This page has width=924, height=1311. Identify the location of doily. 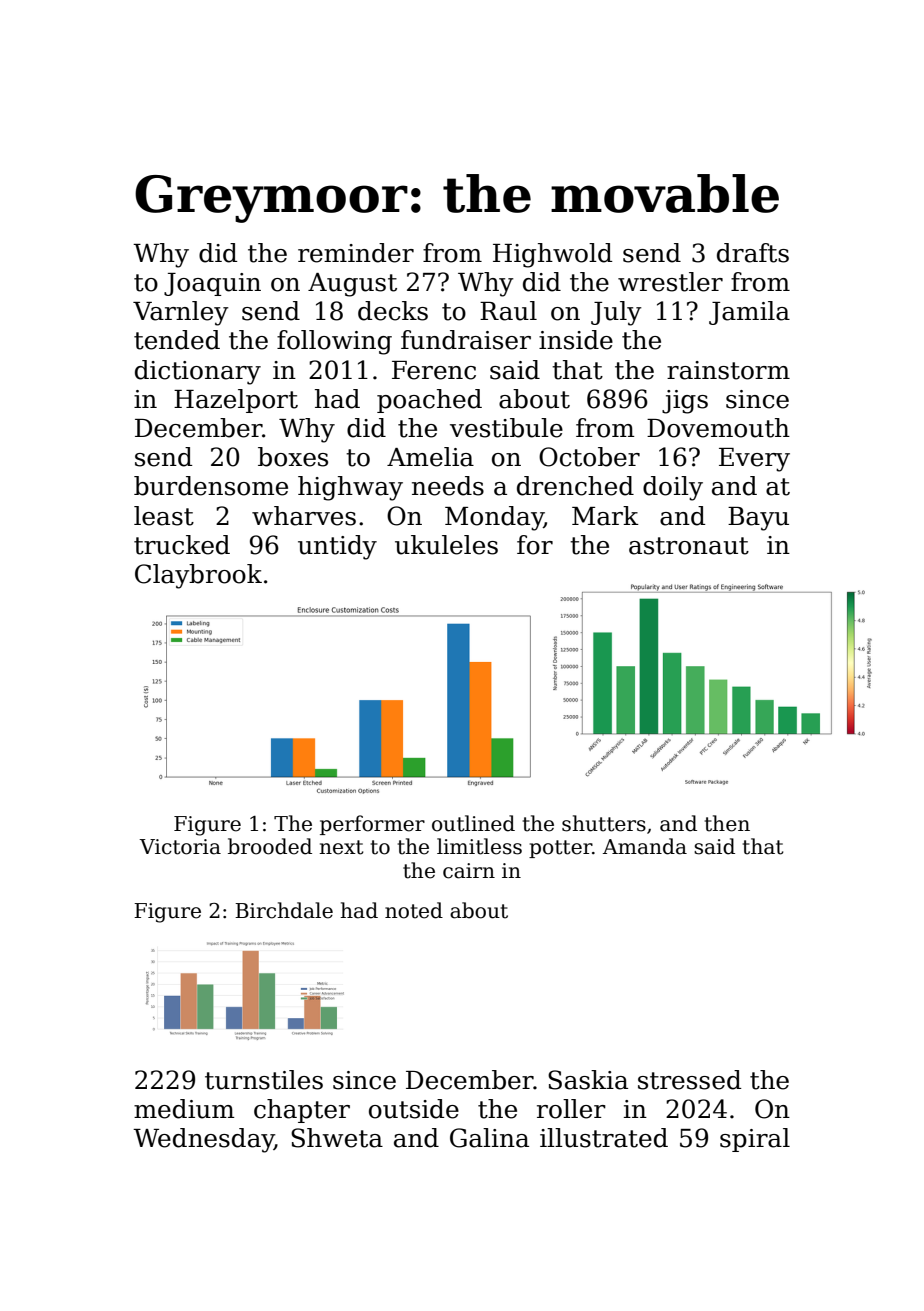
(673, 488).
